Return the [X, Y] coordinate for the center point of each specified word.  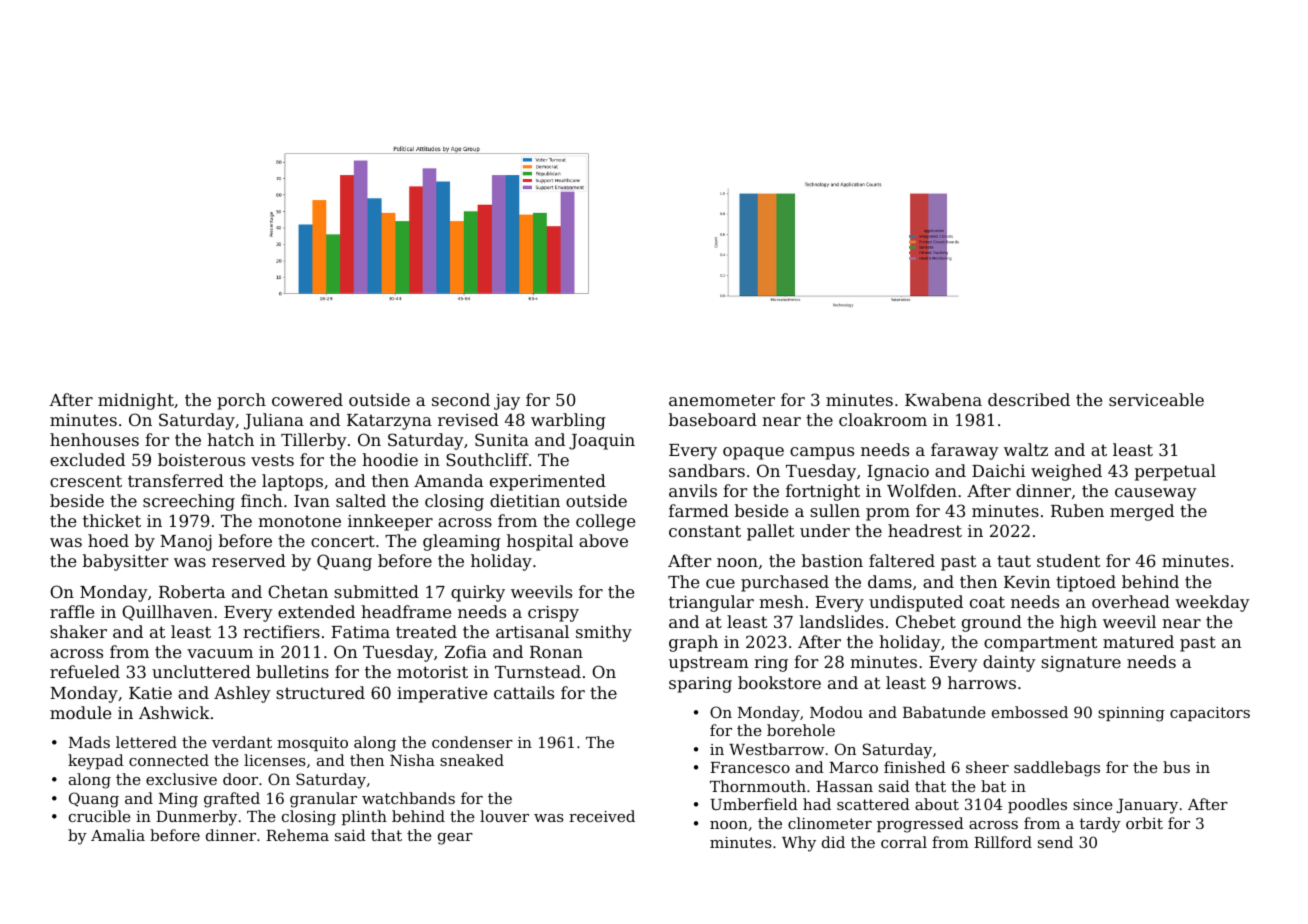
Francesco [750, 767]
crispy [553, 614]
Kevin [1027, 582]
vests [272, 460]
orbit [1144, 823]
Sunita [502, 439]
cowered [307, 399]
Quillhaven [167, 613]
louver [504, 816]
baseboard [713, 419]
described [1029, 399]
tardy [1100, 825]
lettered [146, 742]
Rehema [297, 835]
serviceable [1156, 399]
